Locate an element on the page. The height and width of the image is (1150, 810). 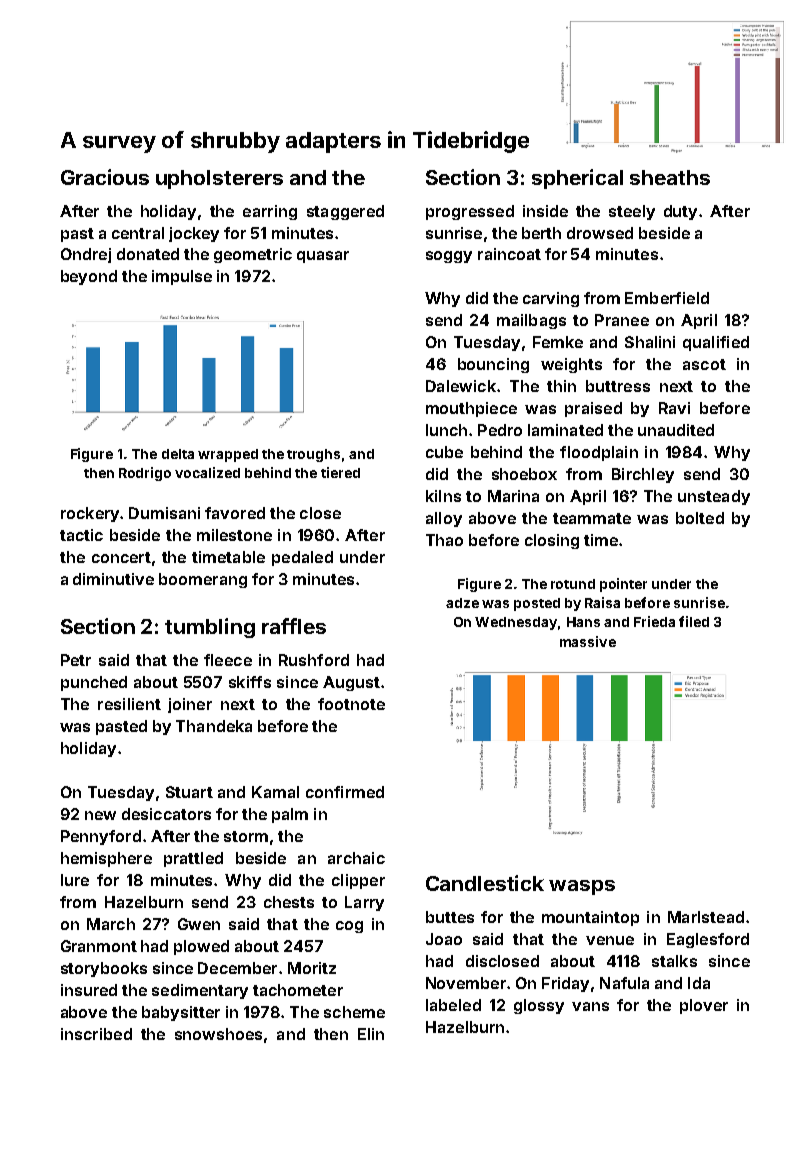
Nafula is located at coordinates (624, 983).
